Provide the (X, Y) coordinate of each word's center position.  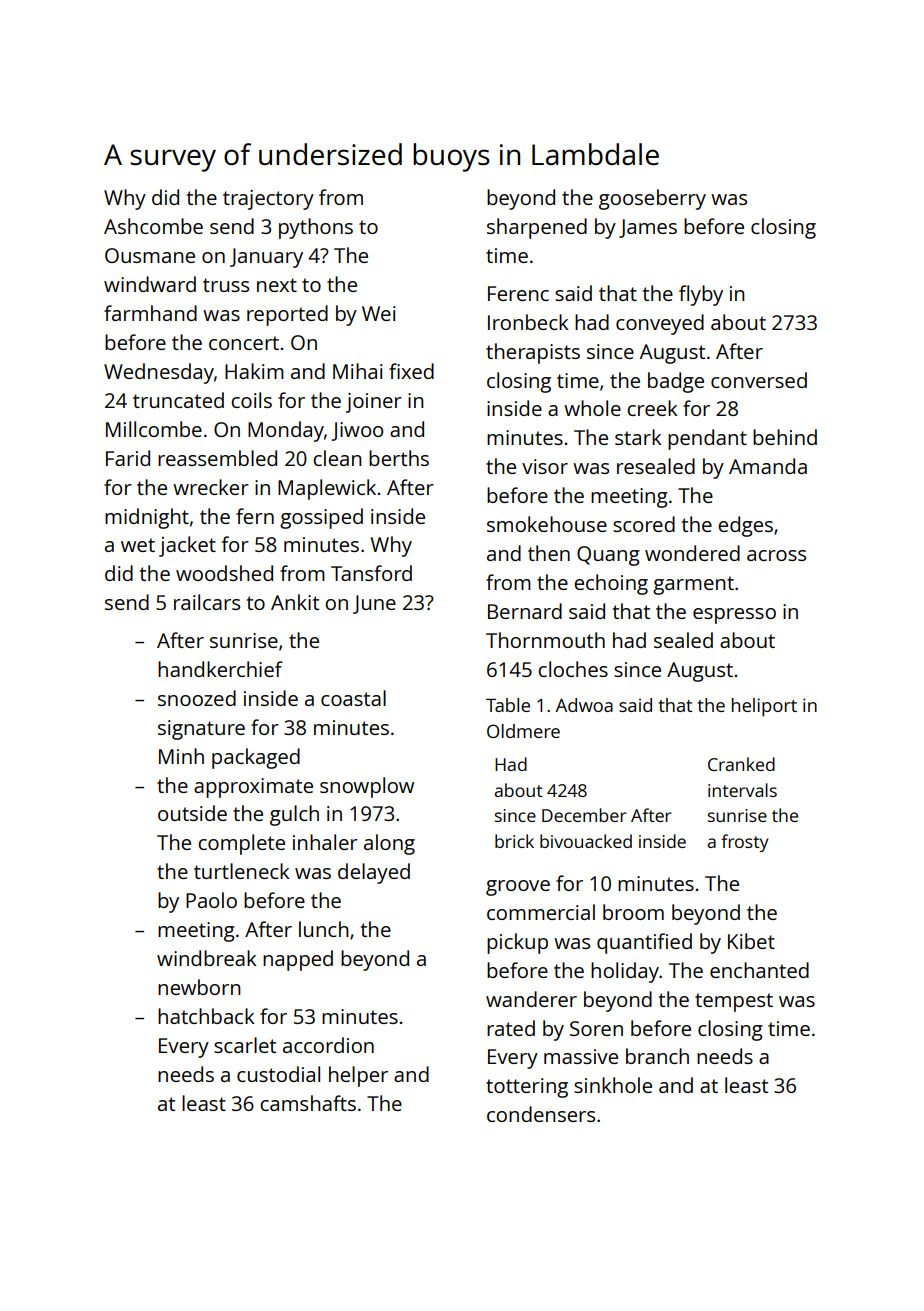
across (776, 555)
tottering (527, 1088)
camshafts (308, 1103)
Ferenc (518, 293)
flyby (701, 295)
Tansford (371, 573)
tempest (734, 1002)
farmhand (150, 313)
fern (255, 516)
